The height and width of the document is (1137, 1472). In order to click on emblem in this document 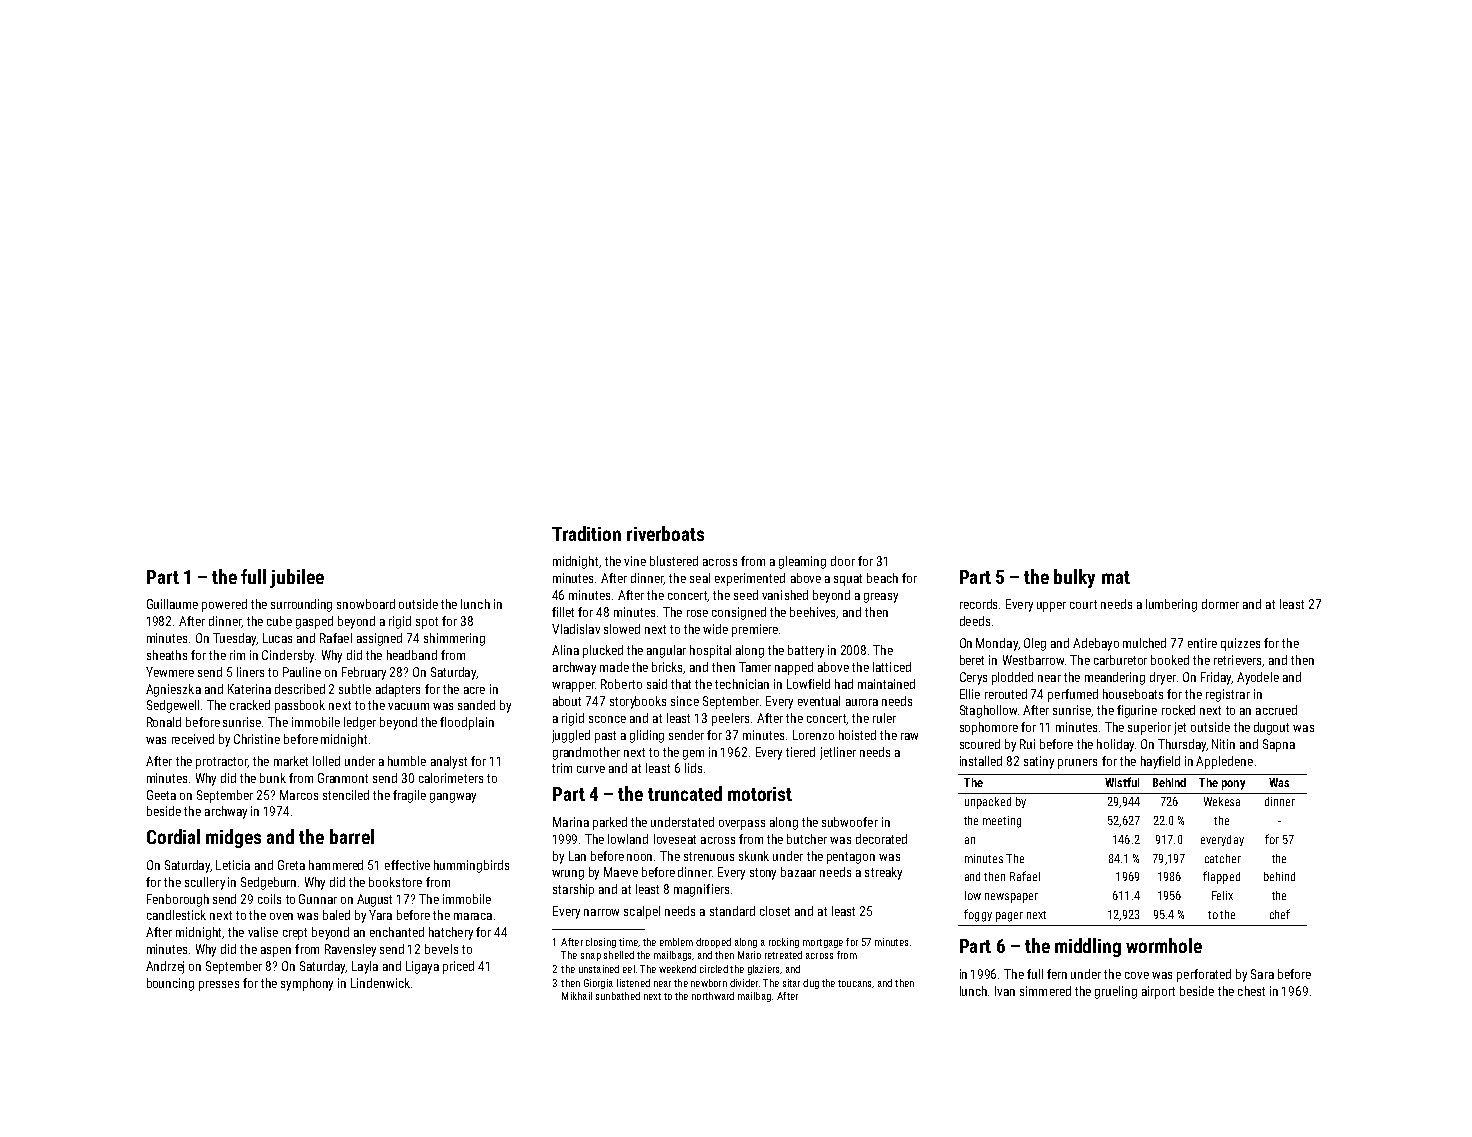, I will do `click(676, 942)`.
